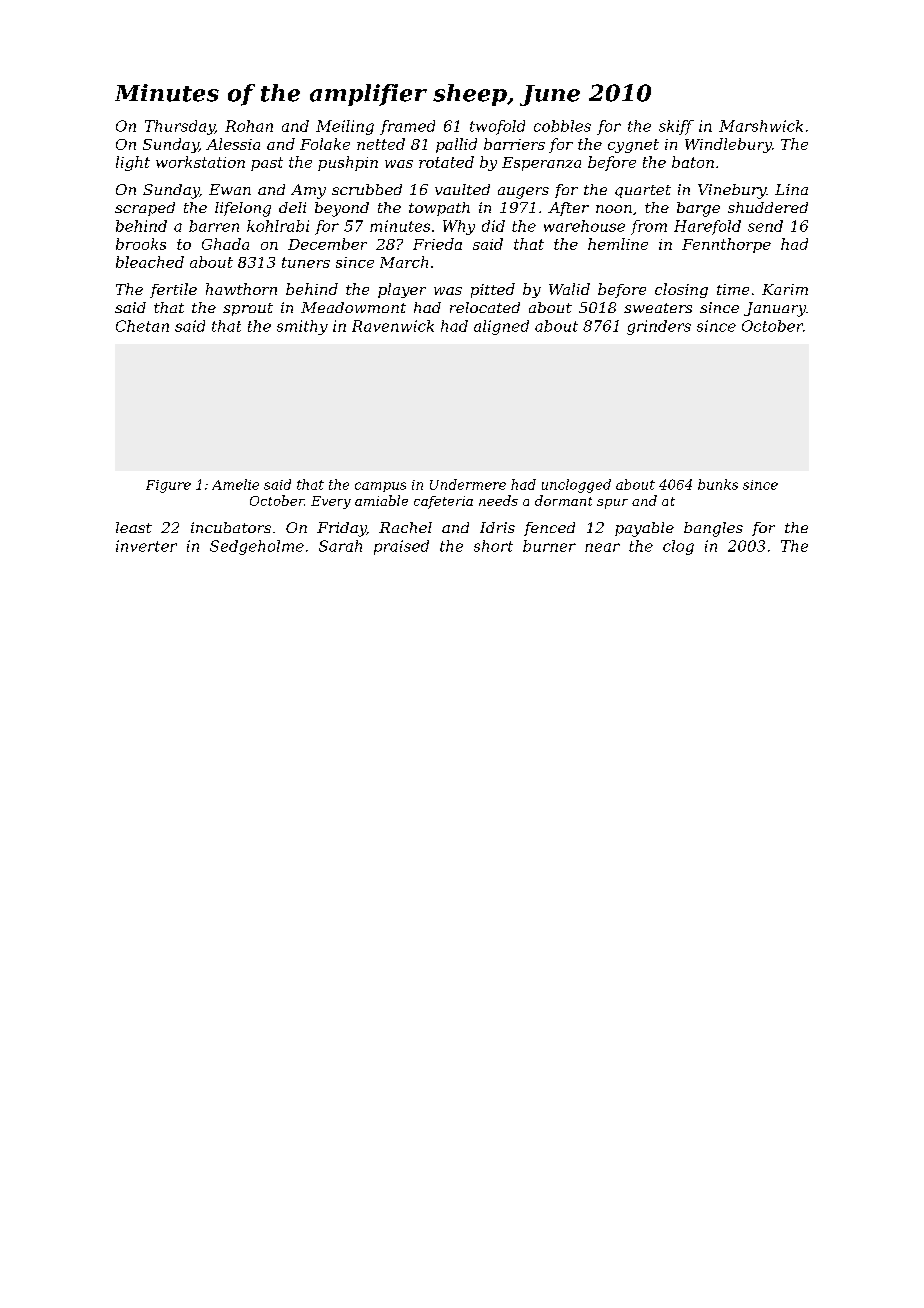 Image resolution: width=924 pixels, height=1308 pixels. What do you see at coordinates (302, 327) in the page?
I see `smithy` at bounding box center [302, 327].
